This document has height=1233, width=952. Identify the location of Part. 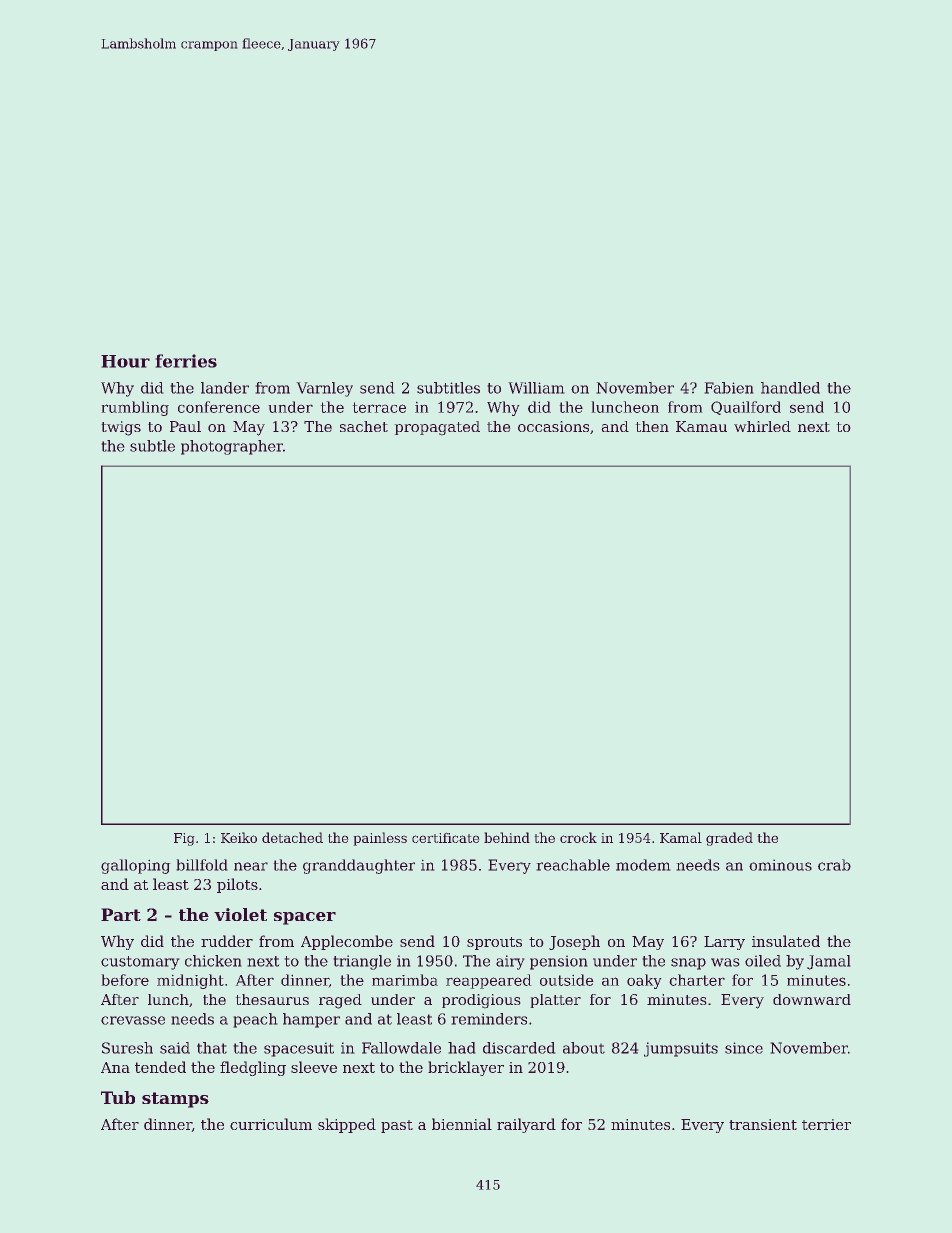
(121, 914).
